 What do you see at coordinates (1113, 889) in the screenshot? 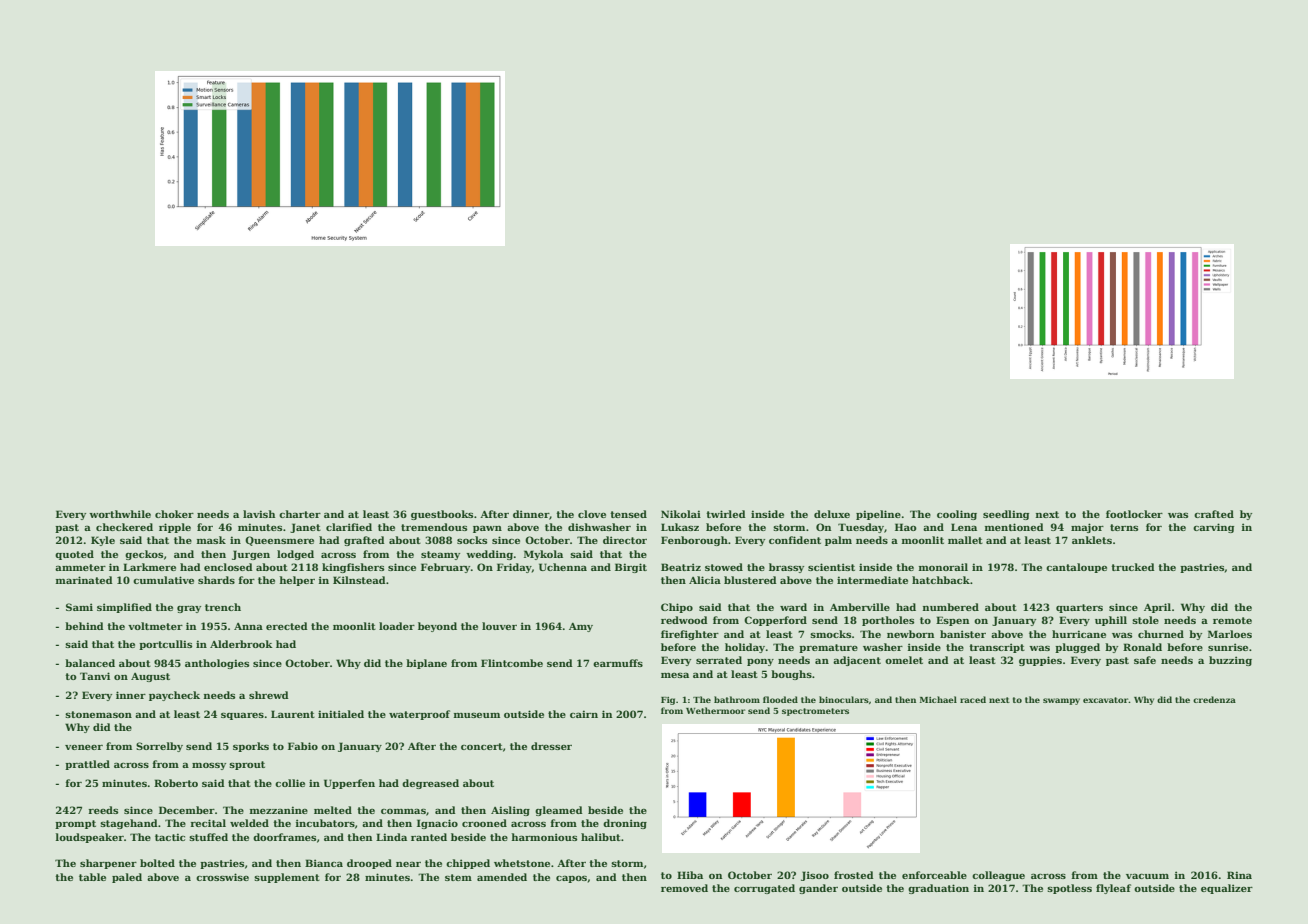
I see `flyleaf` at bounding box center [1113, 889].
